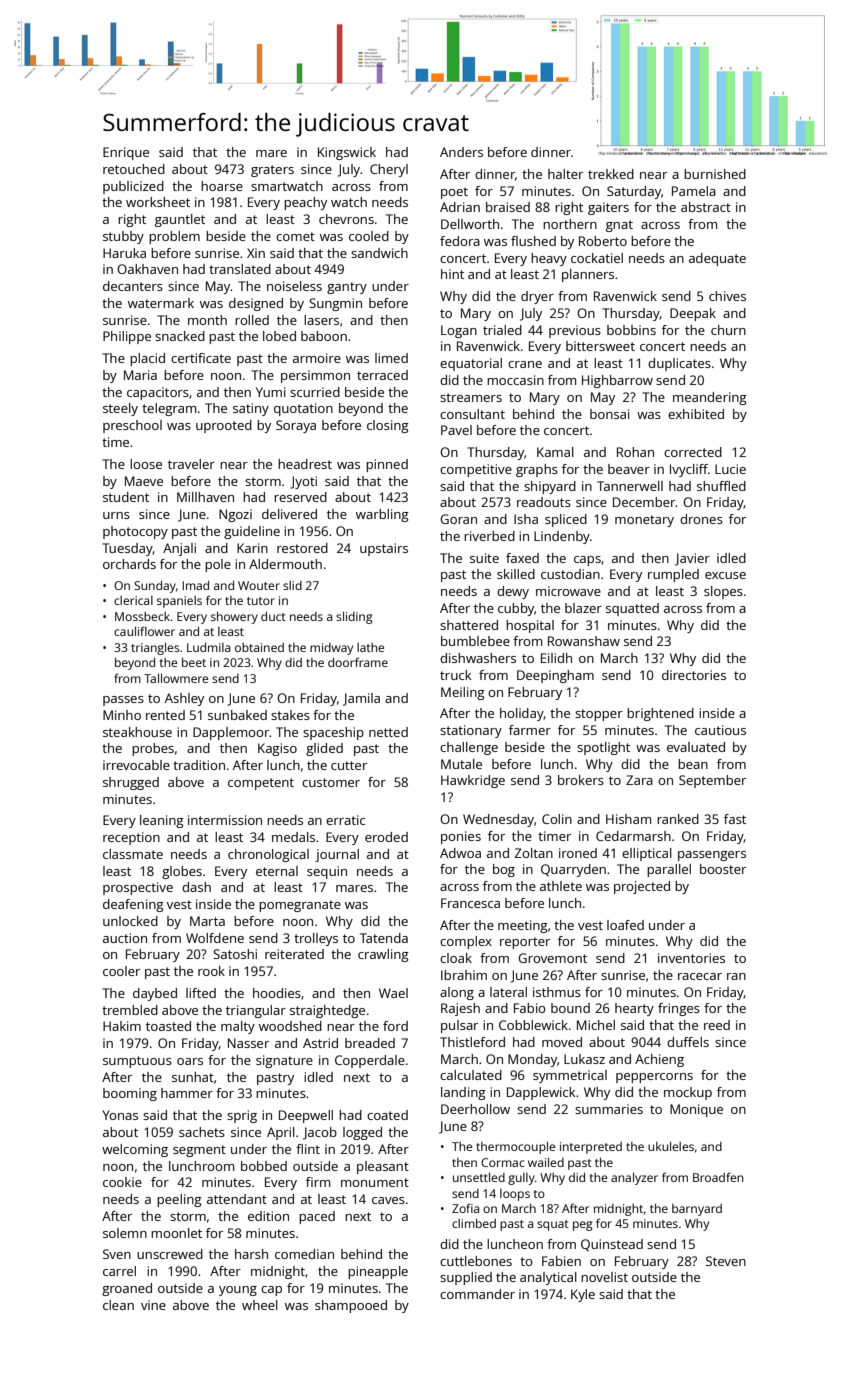 The height and width of the image is (1400, 849). Describe the element at coordinates (599, 715) in the image. I see `stopper` at that location.
